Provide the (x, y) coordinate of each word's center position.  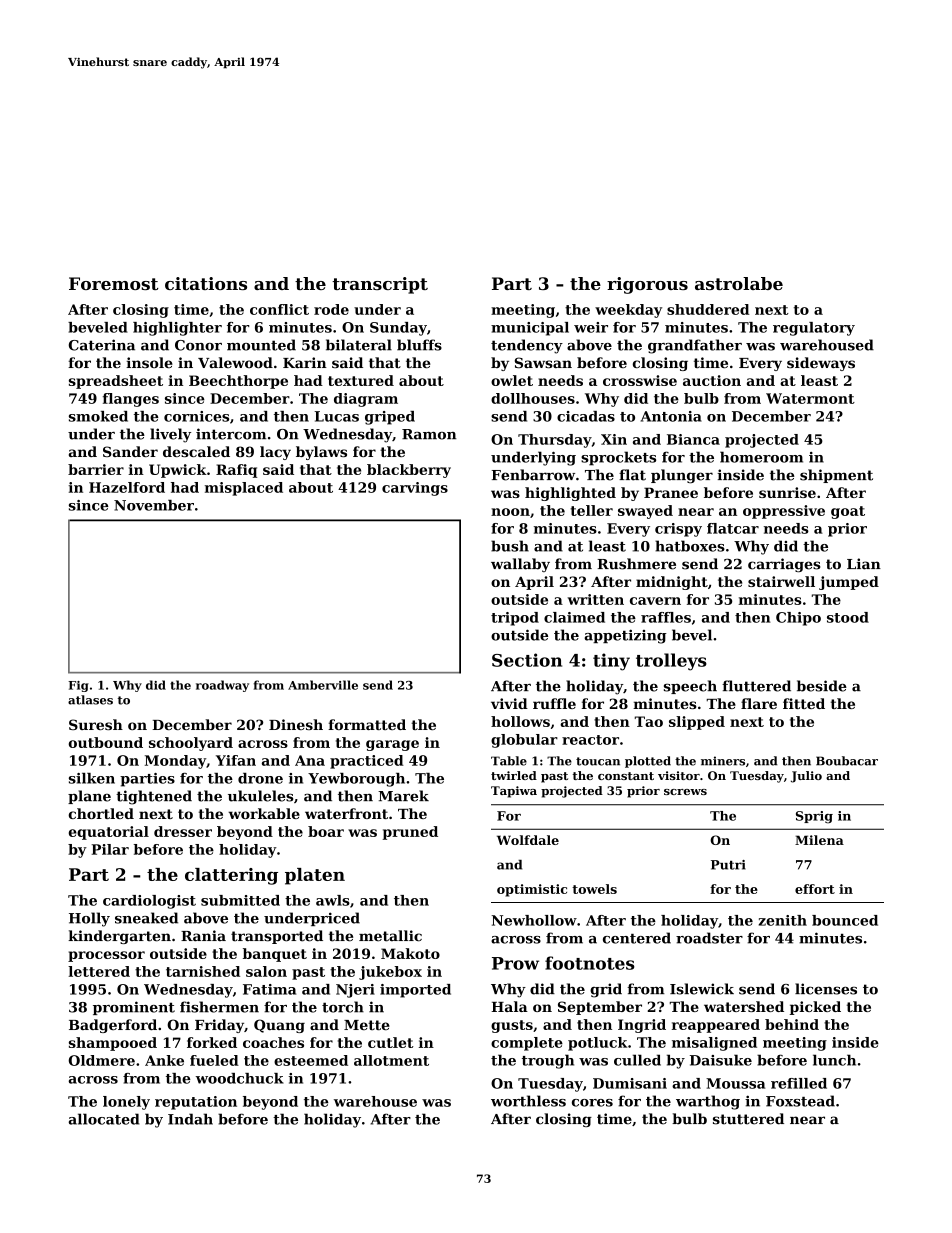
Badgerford (113, 1026)
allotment (391, 1060)
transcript (380, 285)
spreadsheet (116, 382)
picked (815, 1008)
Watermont (810, 398)
